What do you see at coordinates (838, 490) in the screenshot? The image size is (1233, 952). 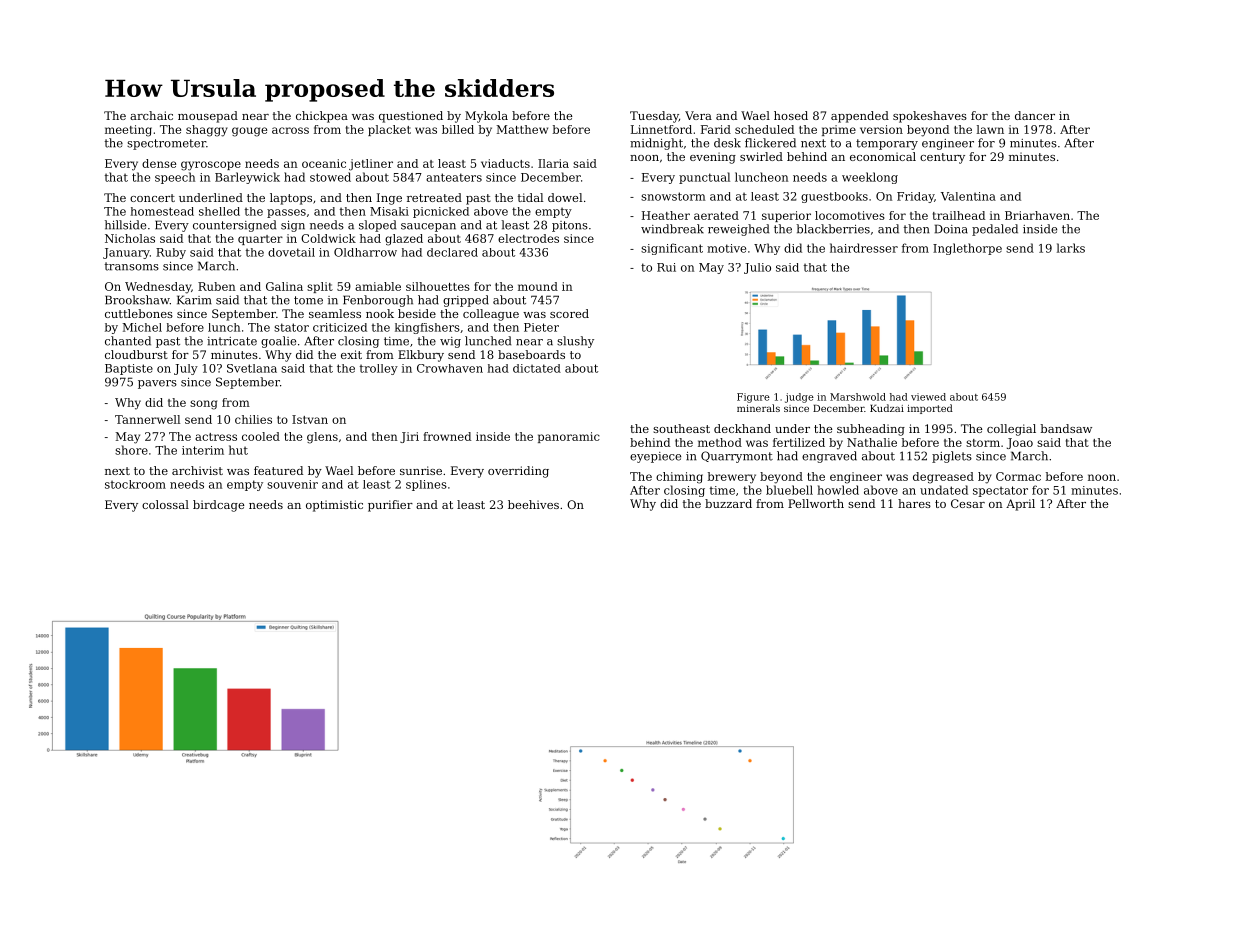 I see `howled` at bounding box center [838, 490].
